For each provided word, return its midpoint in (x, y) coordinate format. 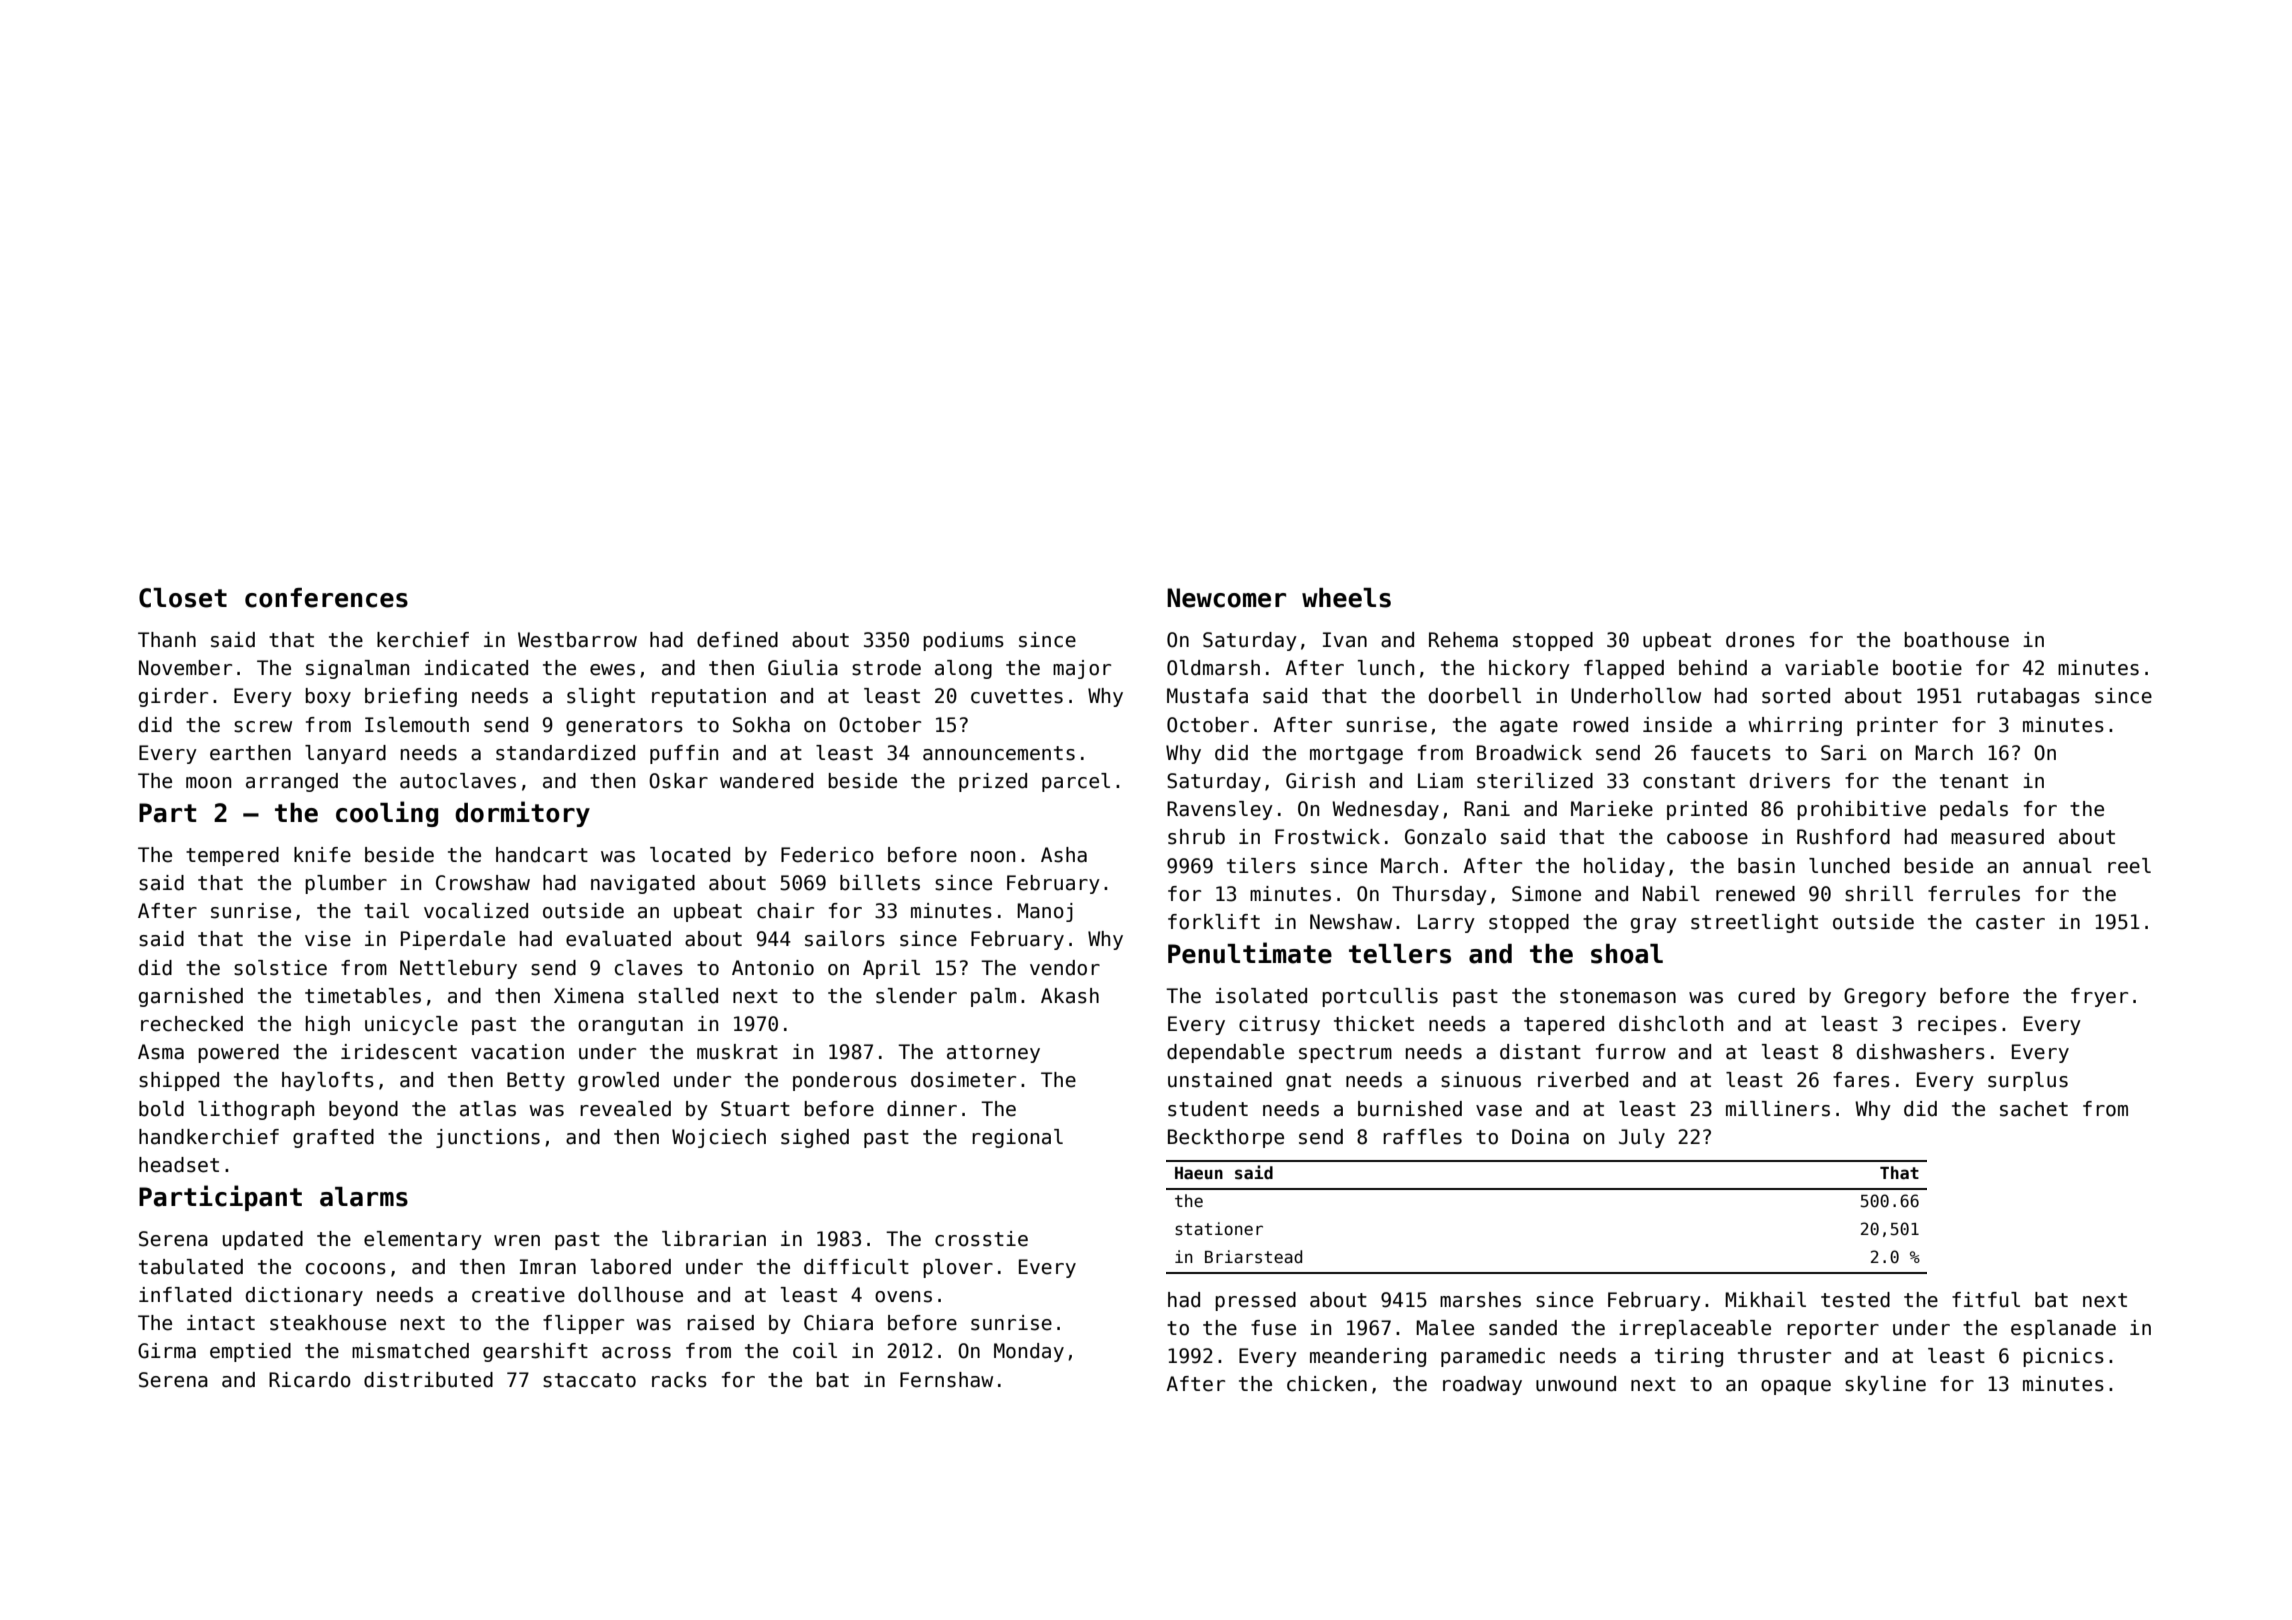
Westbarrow (577, 640)
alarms (364, 1197)
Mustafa (1207, 696)
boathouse (1957, 640)
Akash (1070, 996)
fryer (2099, 997)
